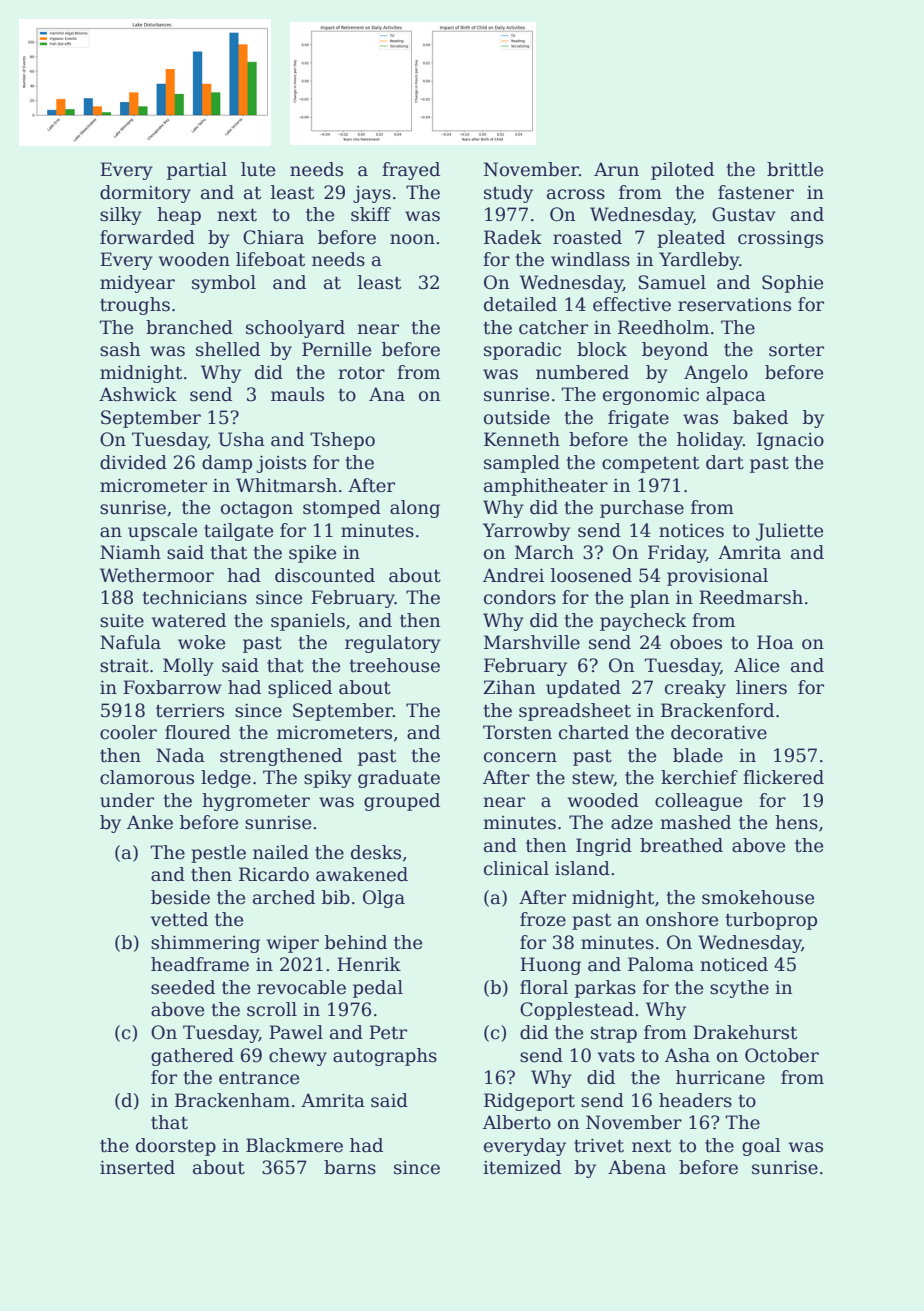 The width and height of the document is (924, 1311). Describe the element at coordinates (192, 1057) in the document. I see `gathered` at that location.
